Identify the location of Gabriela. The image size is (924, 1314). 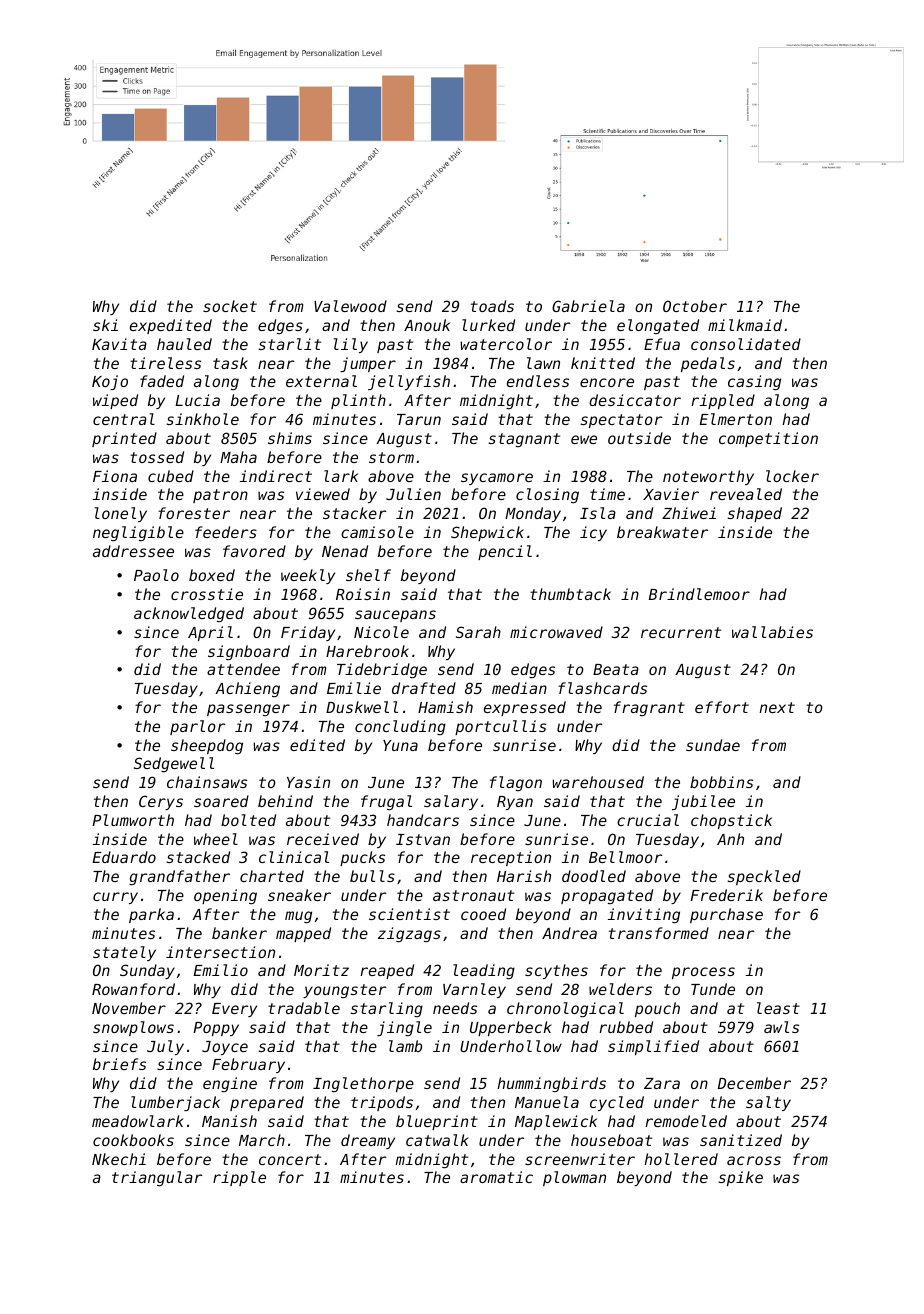
(588, 306).
